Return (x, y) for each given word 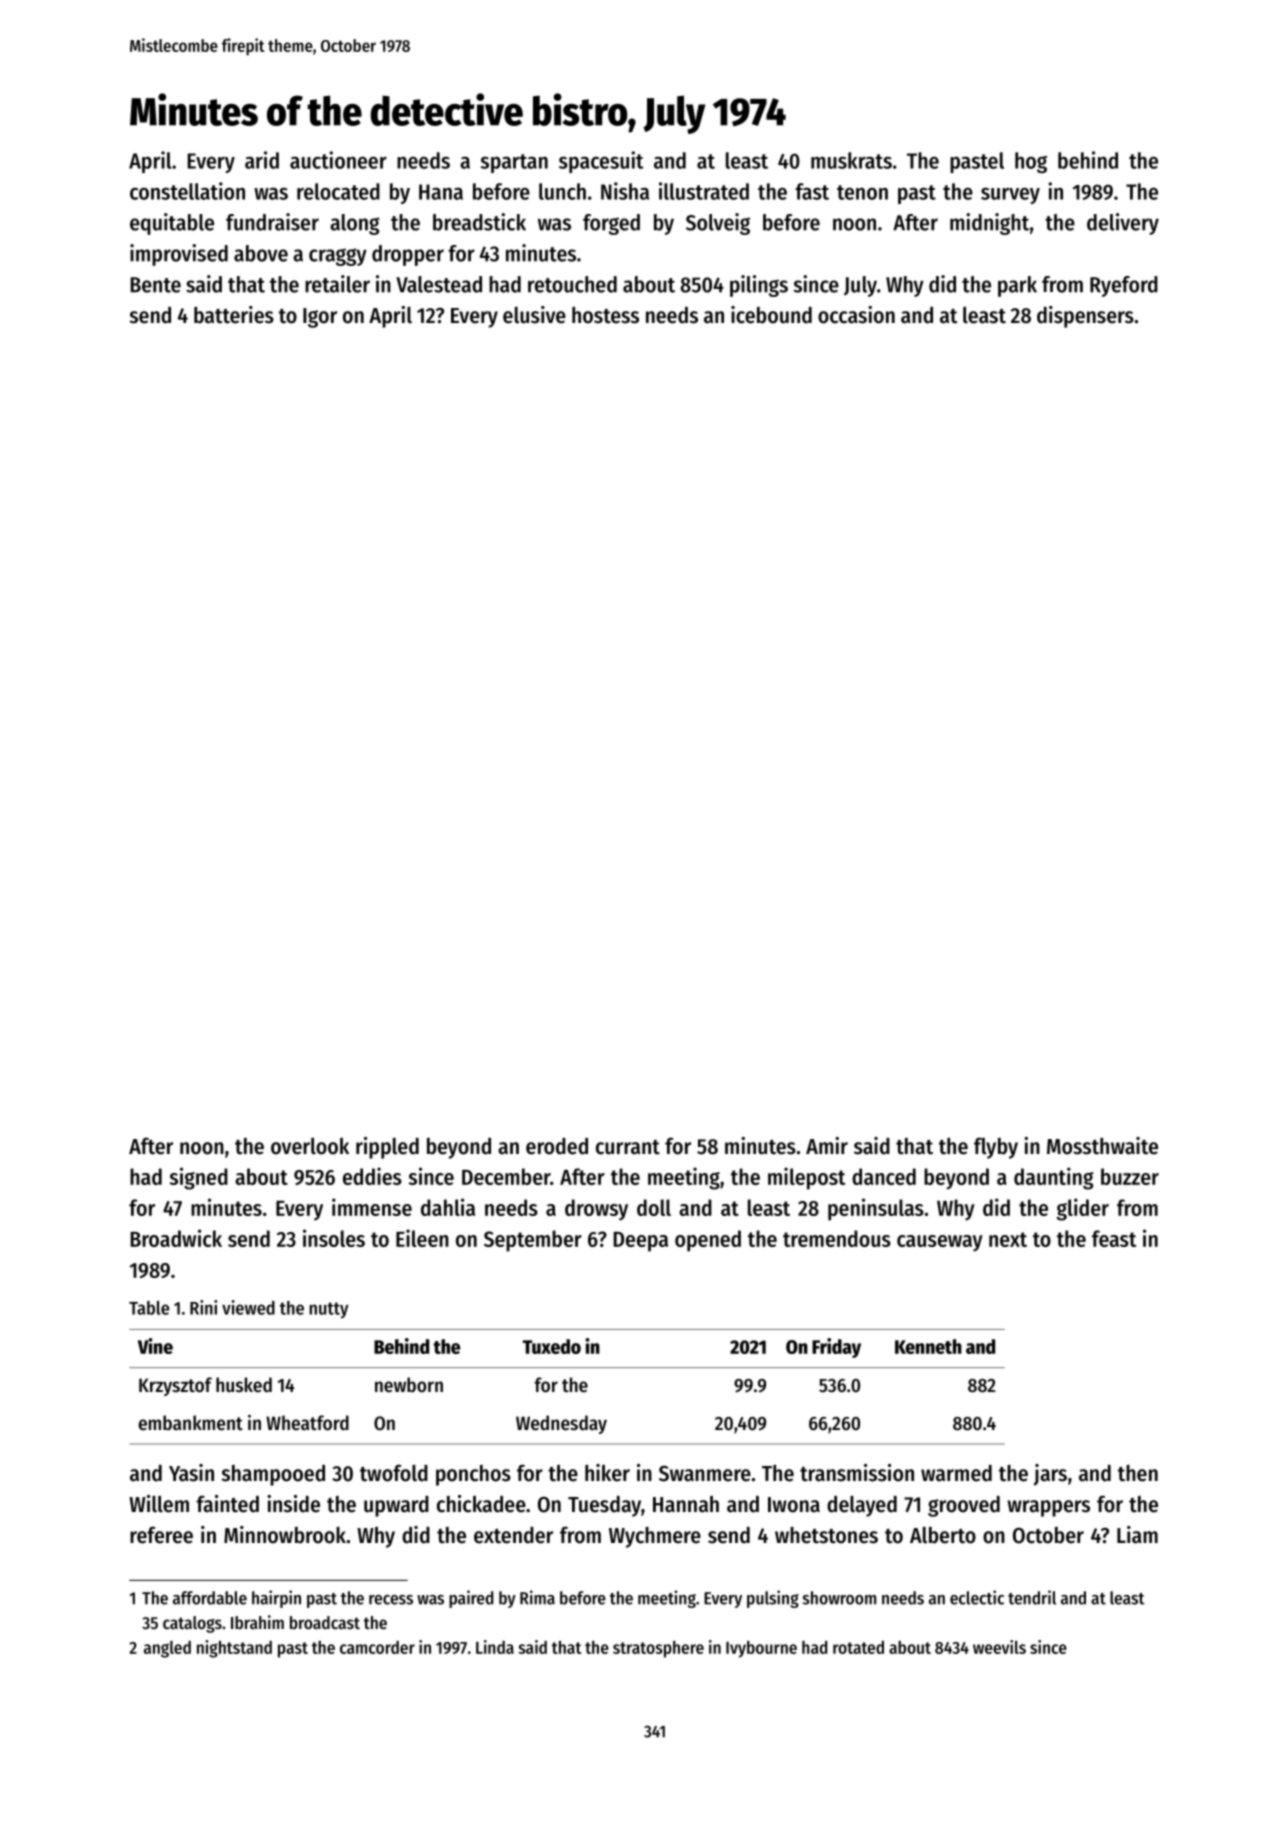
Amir (827, 1145)
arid (262, 160)
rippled (387, 1148)
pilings (759, 286)
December (506, 1176)
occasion (856, 315)
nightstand (234, 1649)
